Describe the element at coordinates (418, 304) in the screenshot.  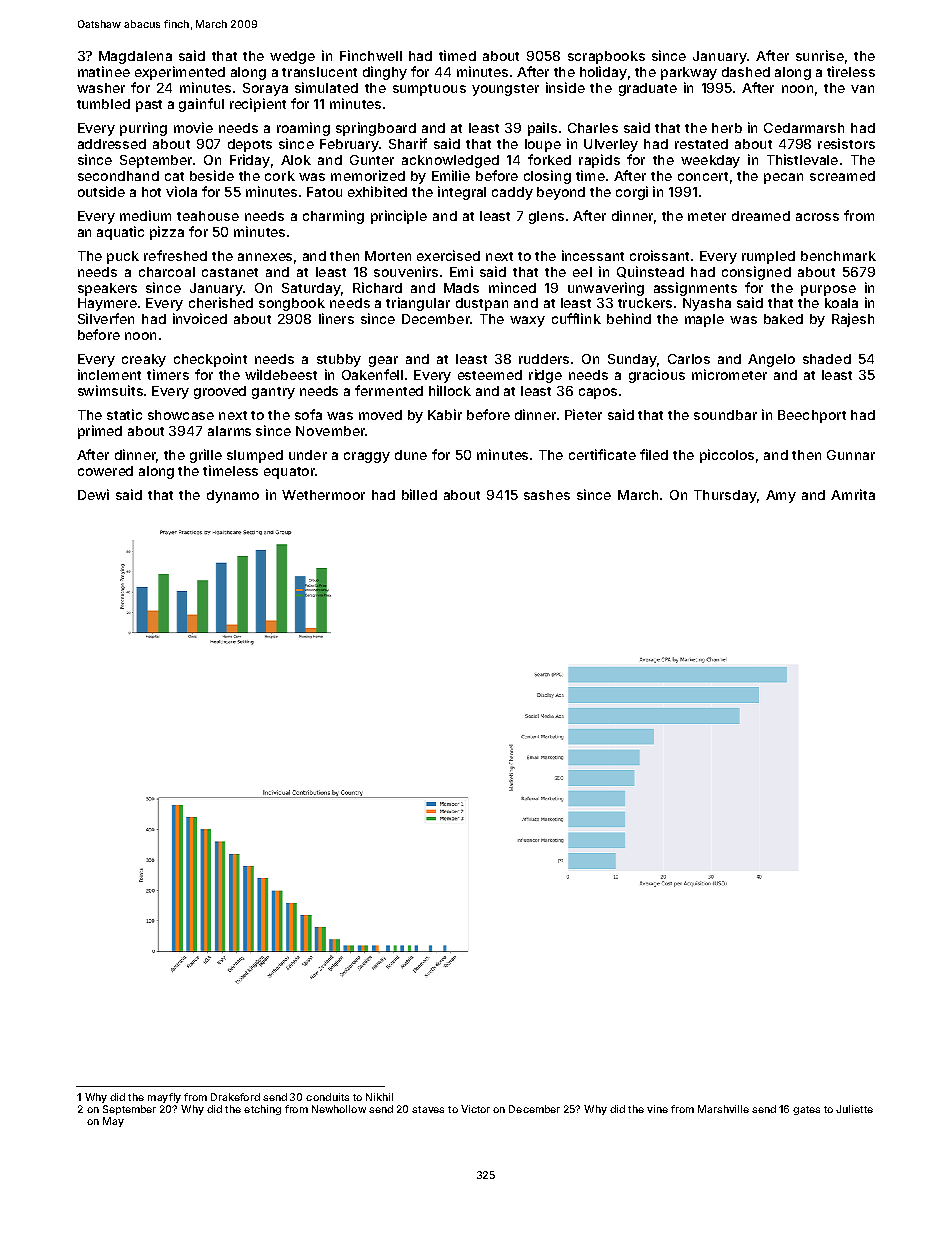
I see `triangular` at that location.
